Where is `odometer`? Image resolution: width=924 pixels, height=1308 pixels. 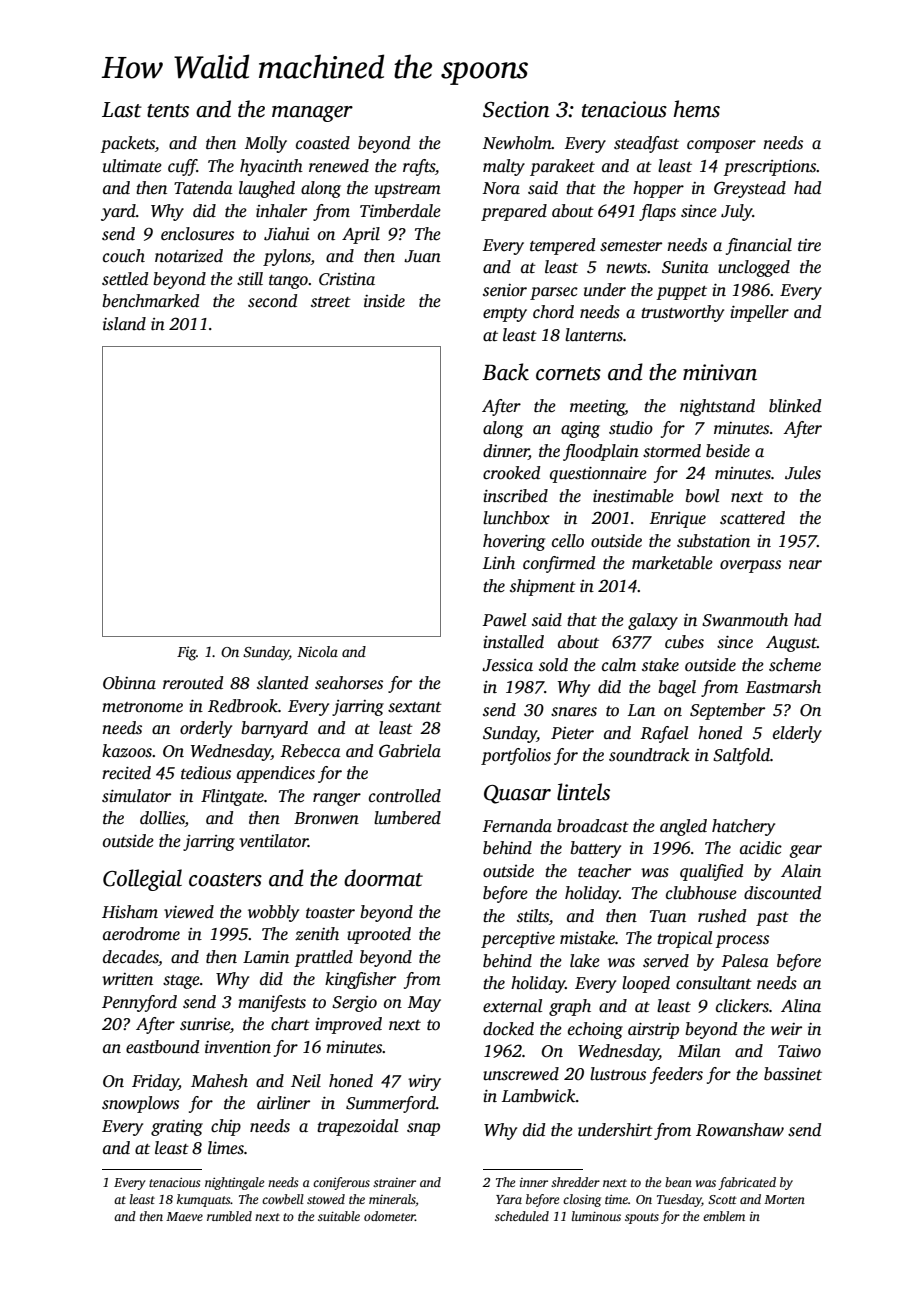 odometer is located at coordinates (389, 1216).
